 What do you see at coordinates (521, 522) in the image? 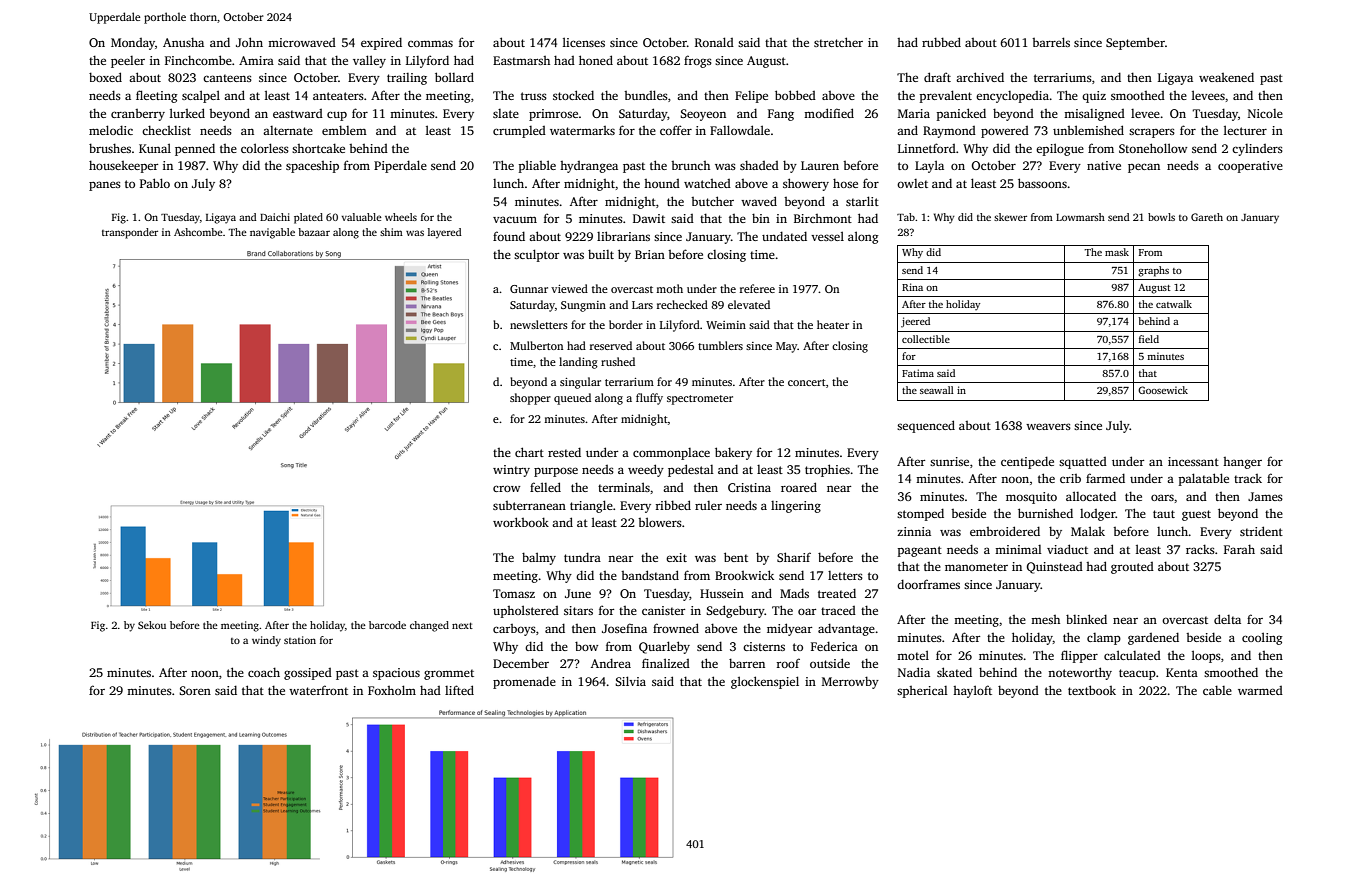
I see `workbook` at bounding box center [521, 522].
